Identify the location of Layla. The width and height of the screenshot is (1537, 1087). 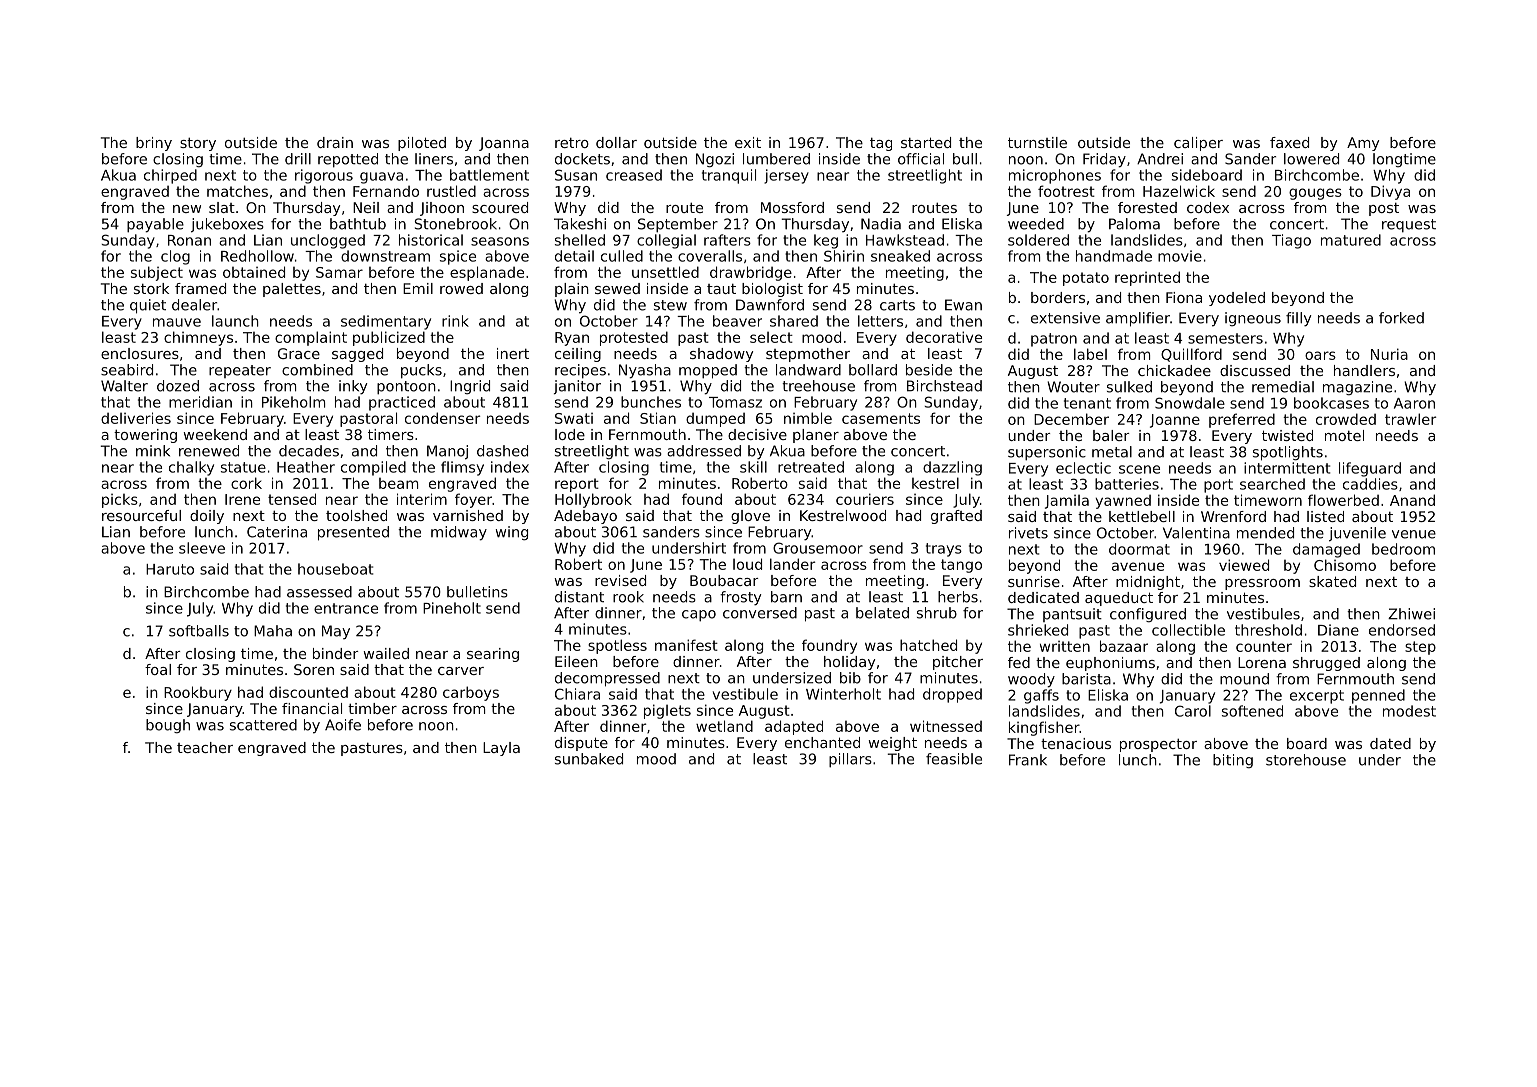
(501, 749).
